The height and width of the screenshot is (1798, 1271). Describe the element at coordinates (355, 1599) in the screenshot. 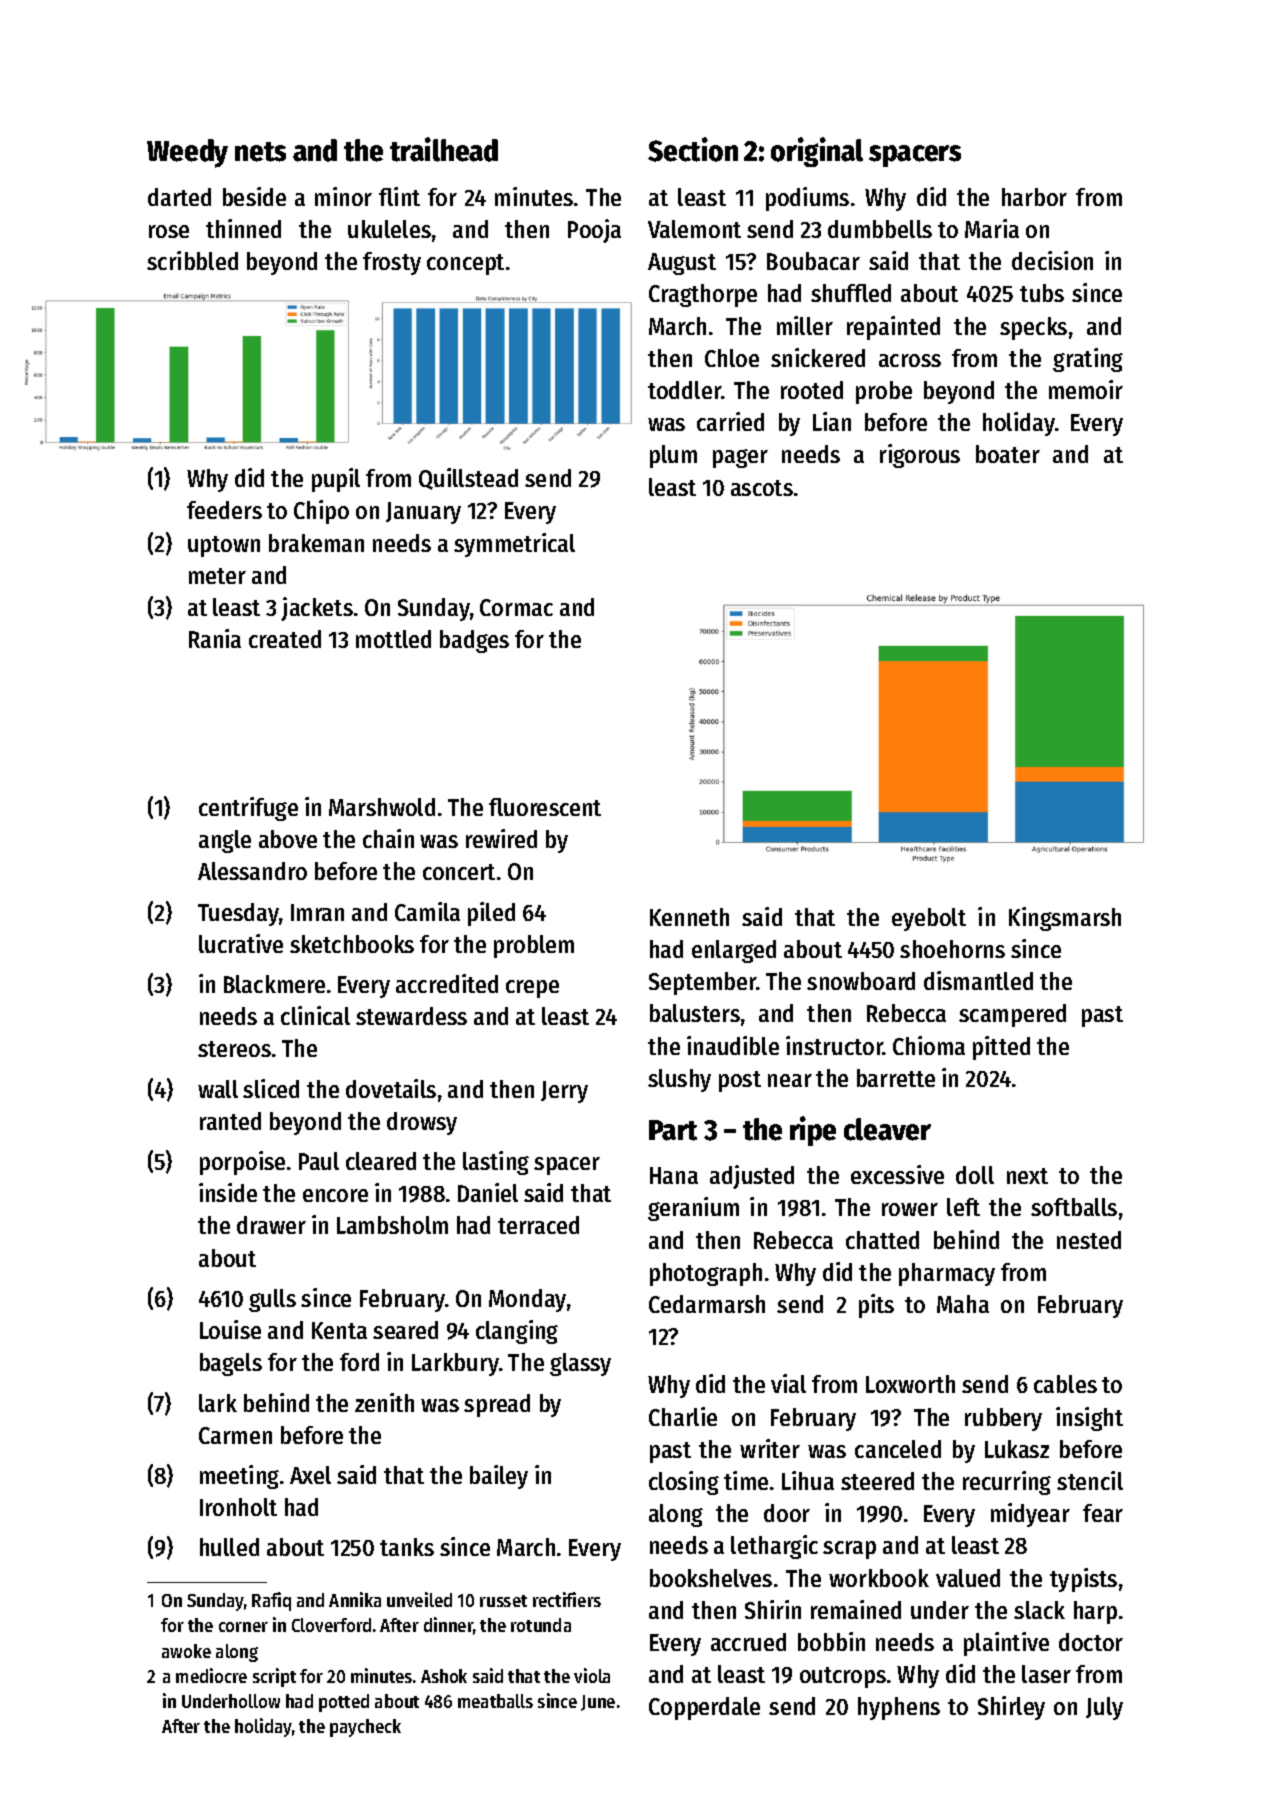

I see `Annika` at that location.
